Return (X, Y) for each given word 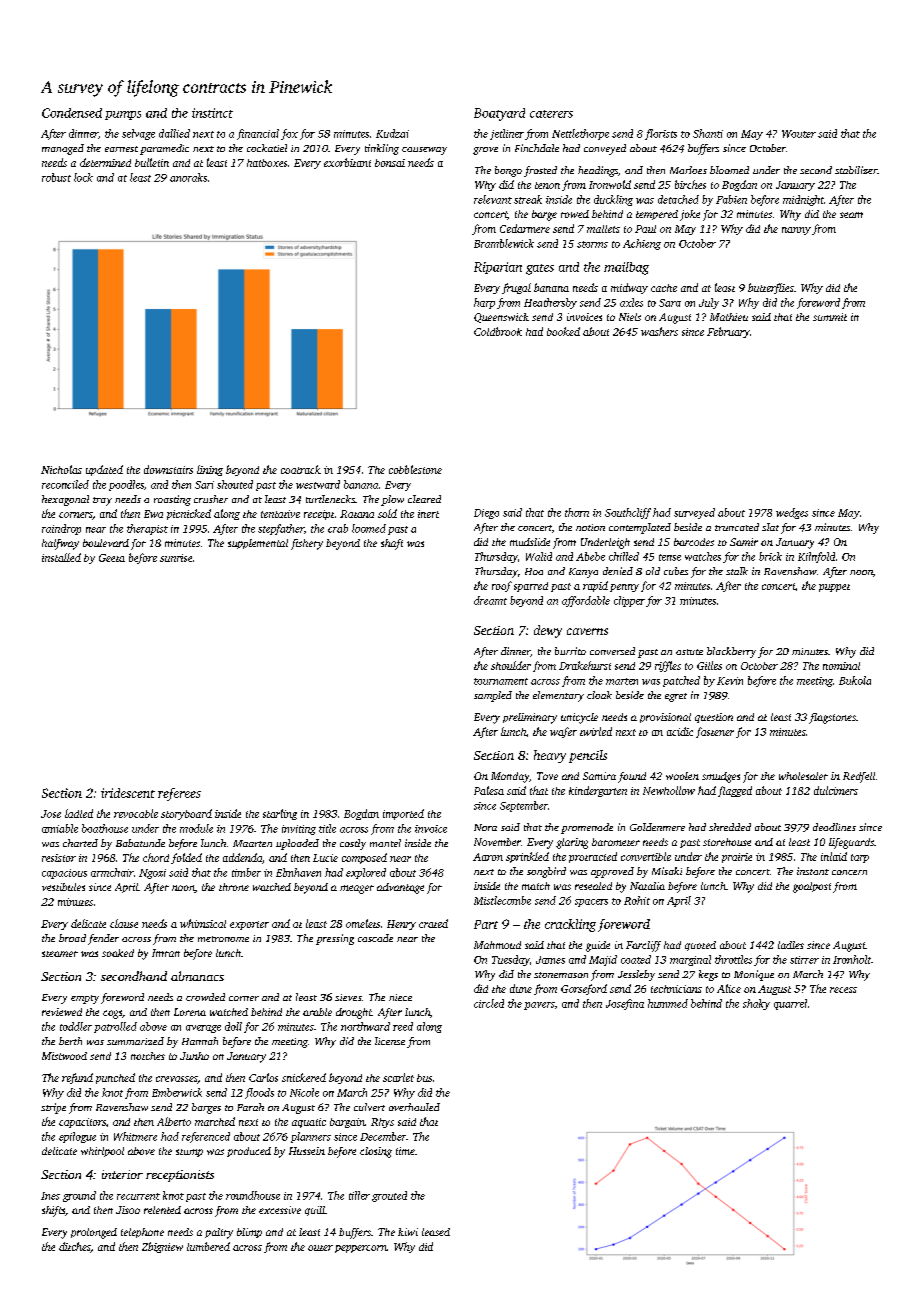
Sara (670, 303)
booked (563, 331)
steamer (60, 954)
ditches (75, 1247)
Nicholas (61, 469)
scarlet (398, 1077)
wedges (792, 513)
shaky (756, 1004)
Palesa (489, 790)
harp (484, 303)
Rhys (382, 1123)
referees (179, 794)
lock (83, 177)
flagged (735, 791)
